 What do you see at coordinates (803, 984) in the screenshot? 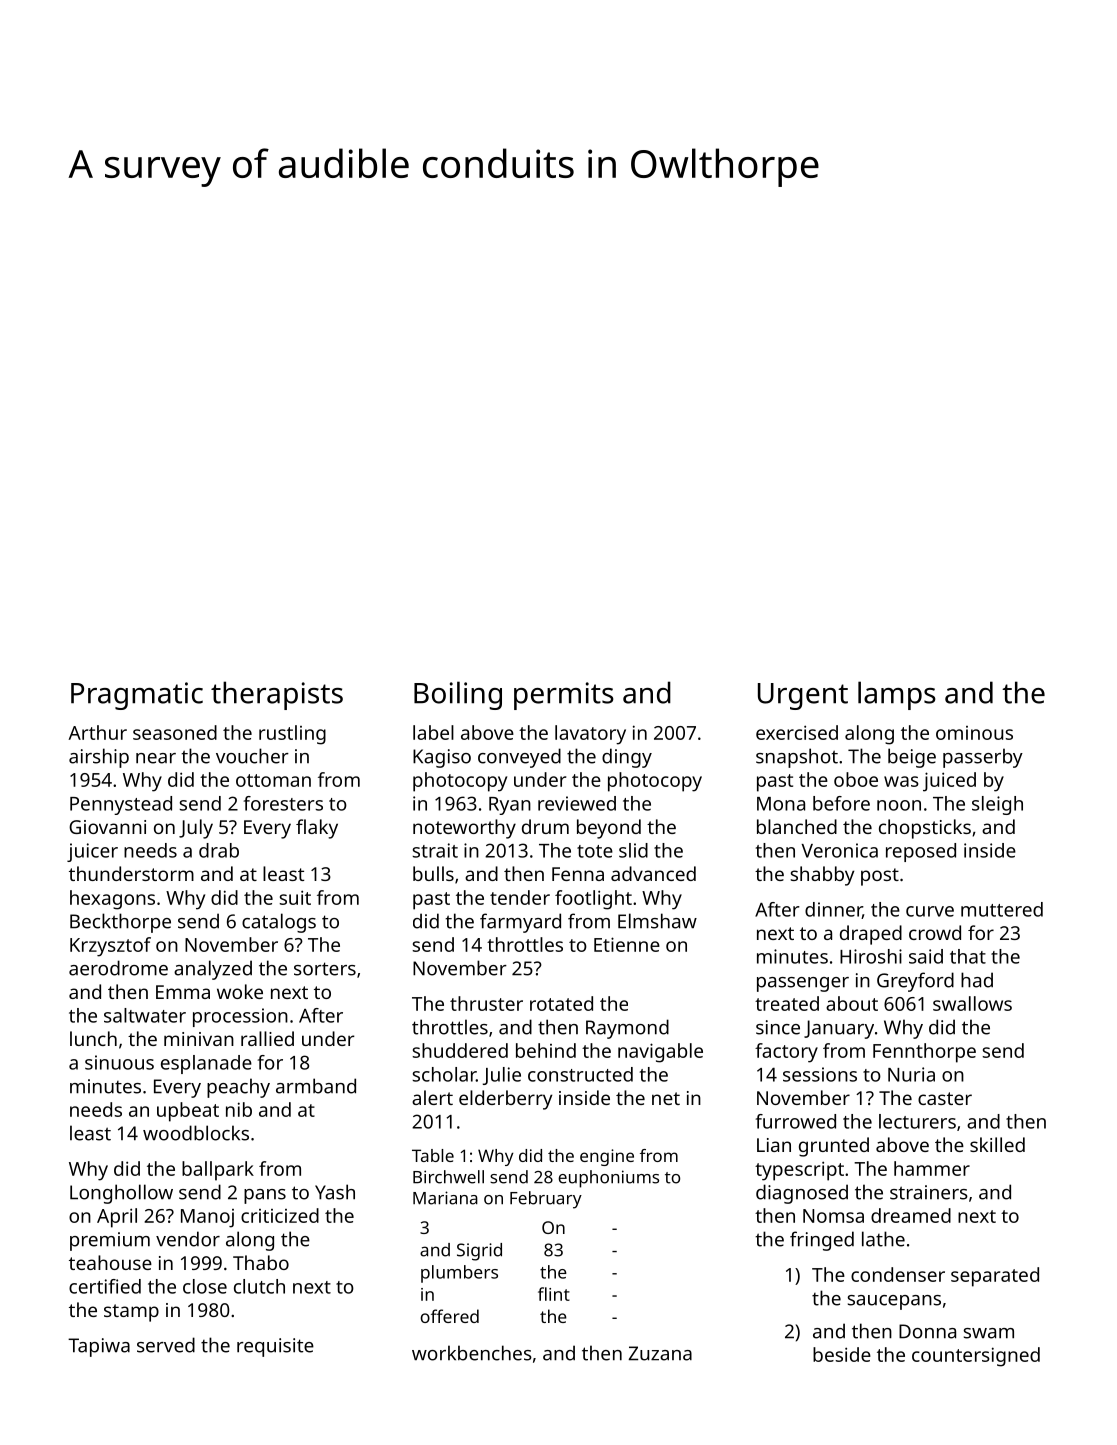
I see `passenger` at bounding box center [803, 984].
